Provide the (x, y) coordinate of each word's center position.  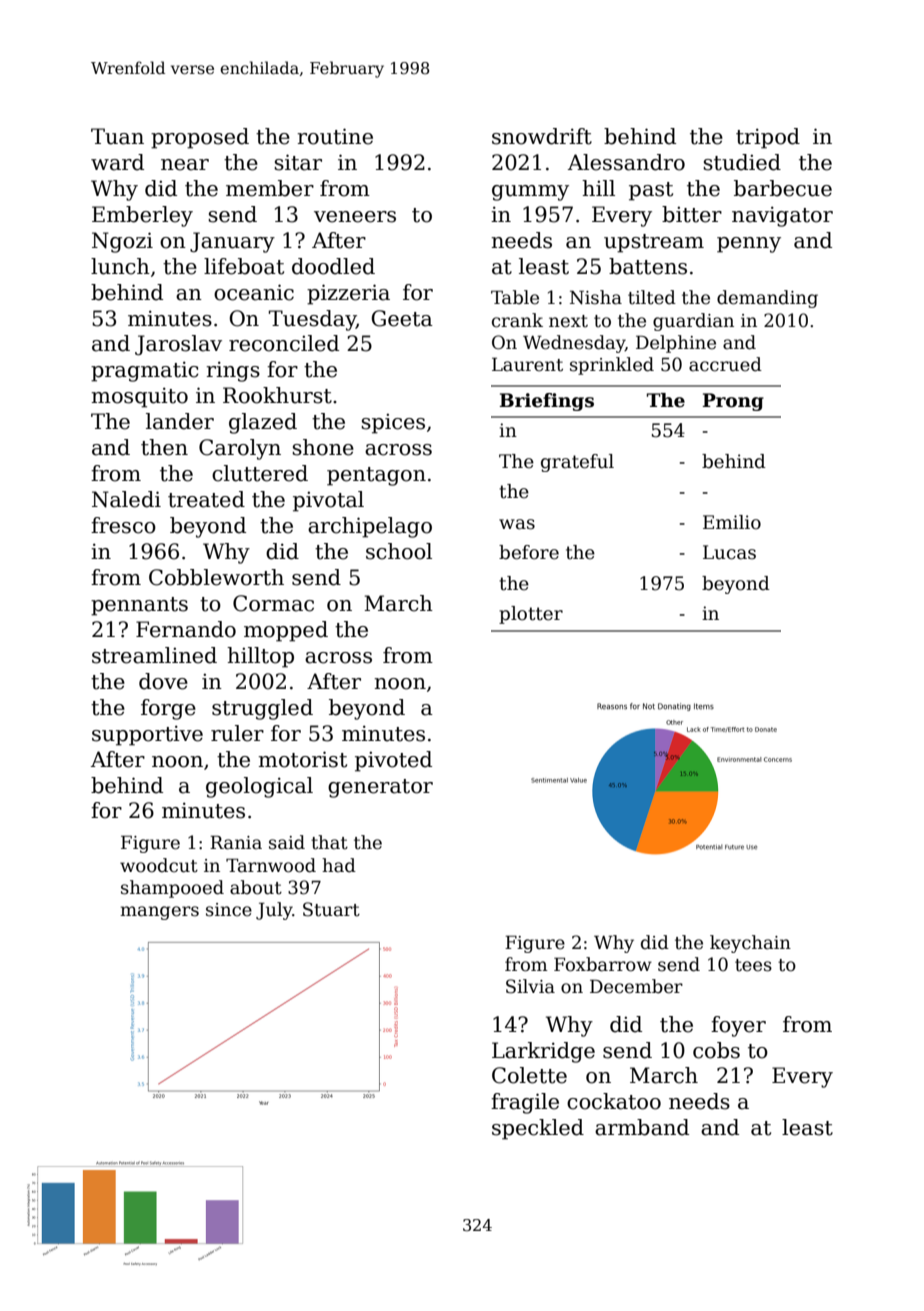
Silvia (530, 986)
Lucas (729, 552)
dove (163, 681)
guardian (693, 322)
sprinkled (612, 366)
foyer (738, 1026)
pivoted (393, 761)
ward (117, 162)
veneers (355, 217)
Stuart (331, 909)
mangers (159, 913)
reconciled (284, 343)
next (568, 321)
